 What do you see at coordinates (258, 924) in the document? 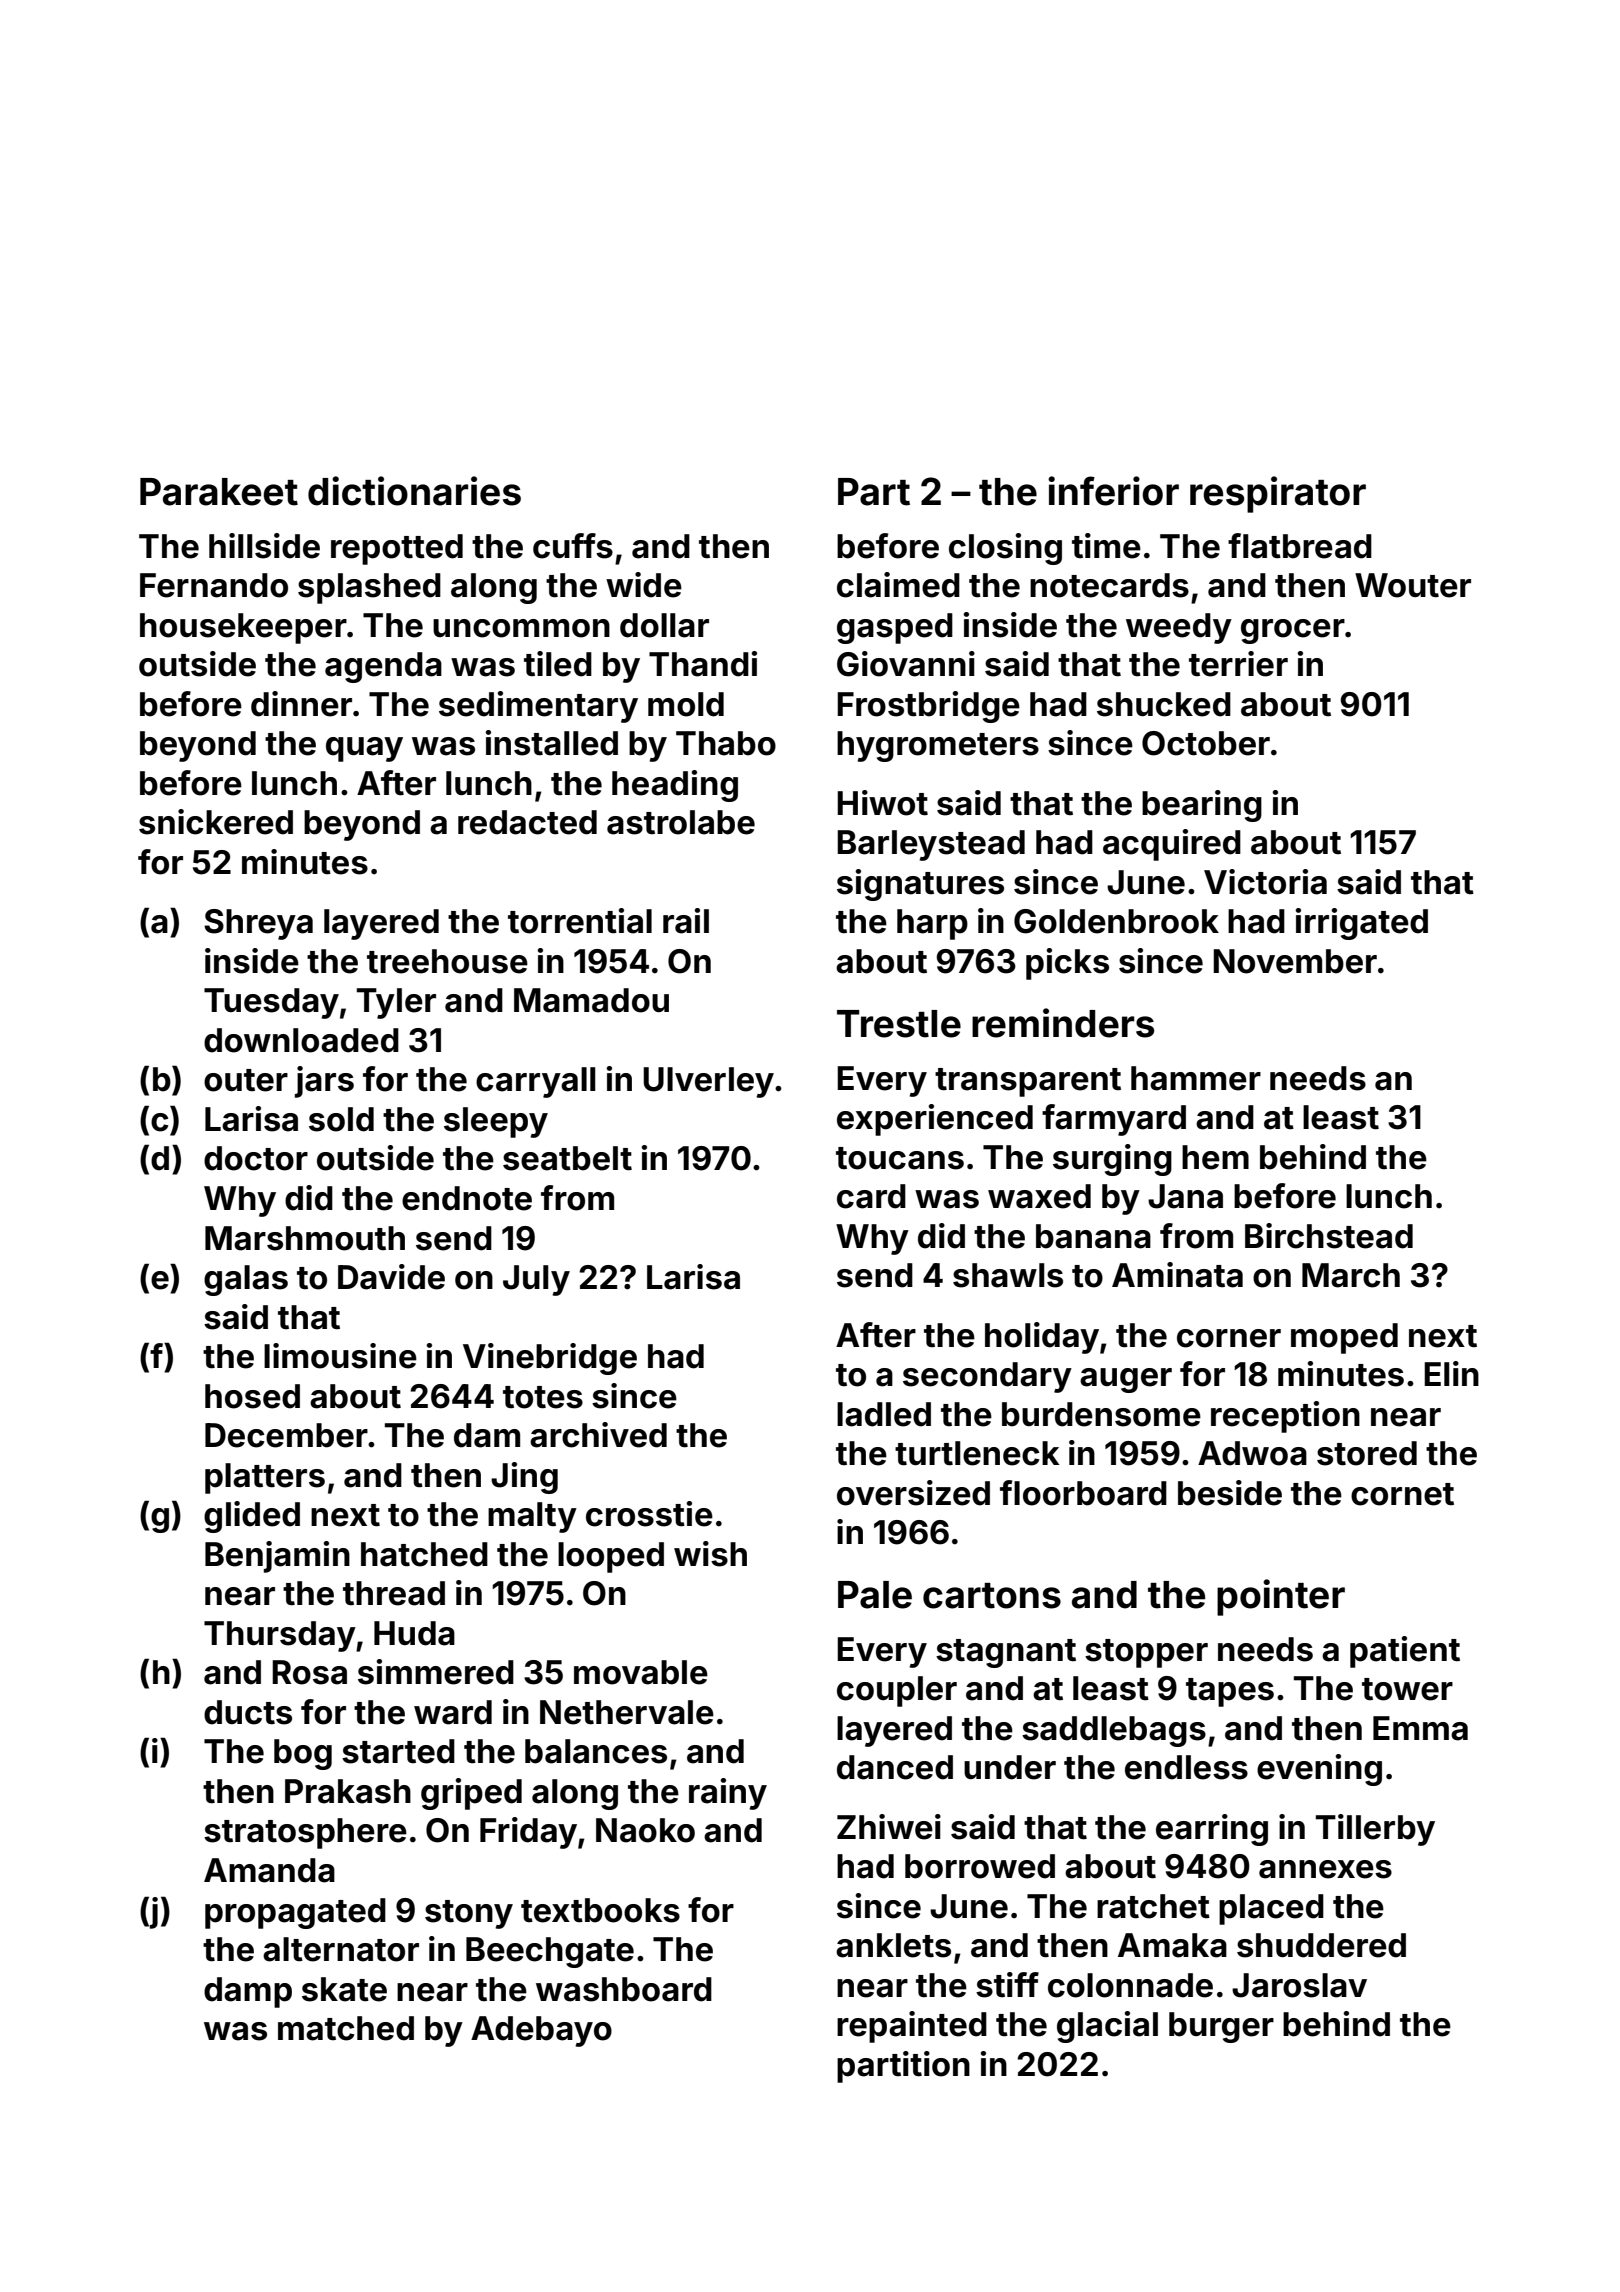
I see `Shreya` at bounding box center [258, 924].
